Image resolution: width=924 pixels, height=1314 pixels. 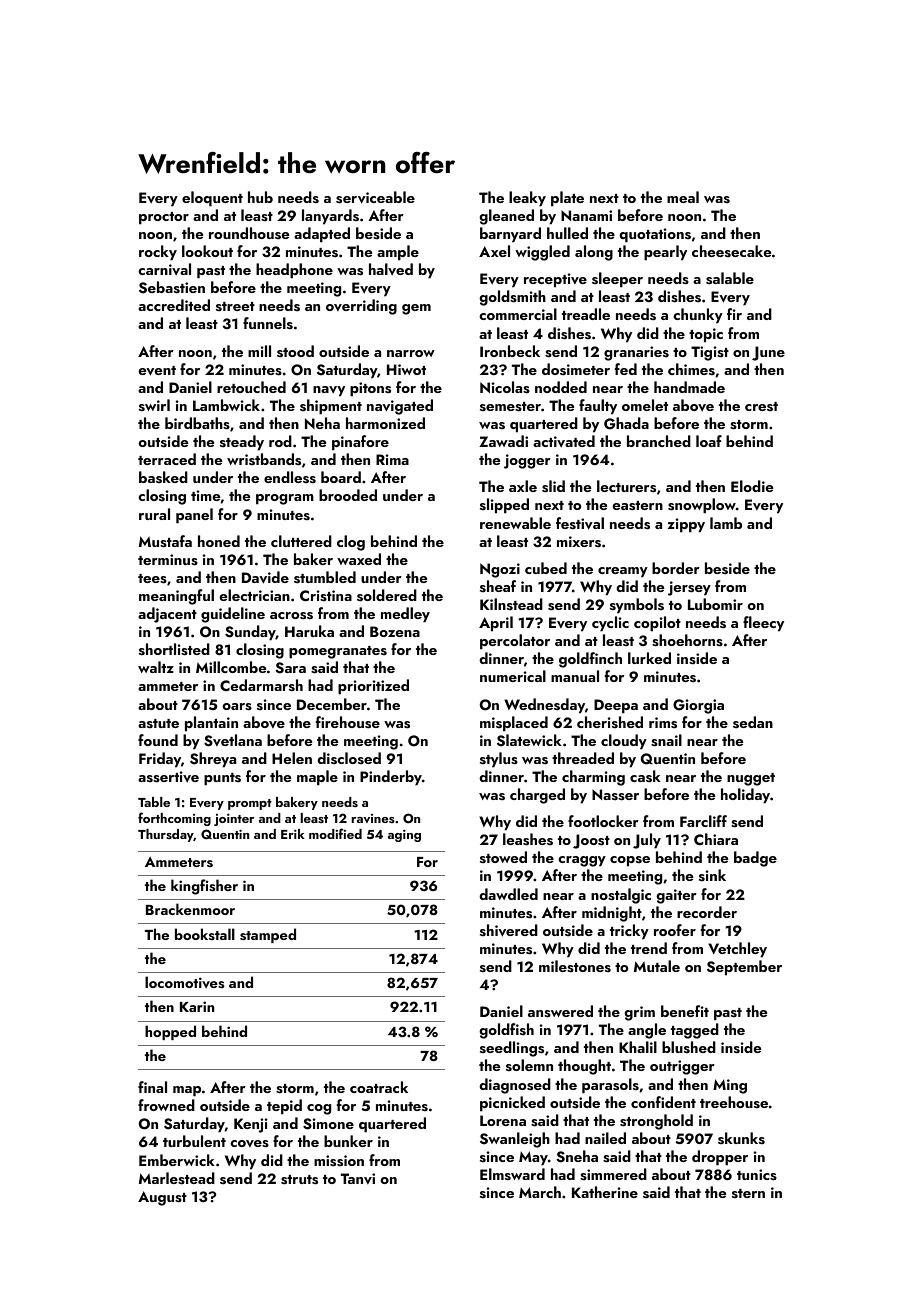 I want to click on August, so click(x=162, y=1198).
